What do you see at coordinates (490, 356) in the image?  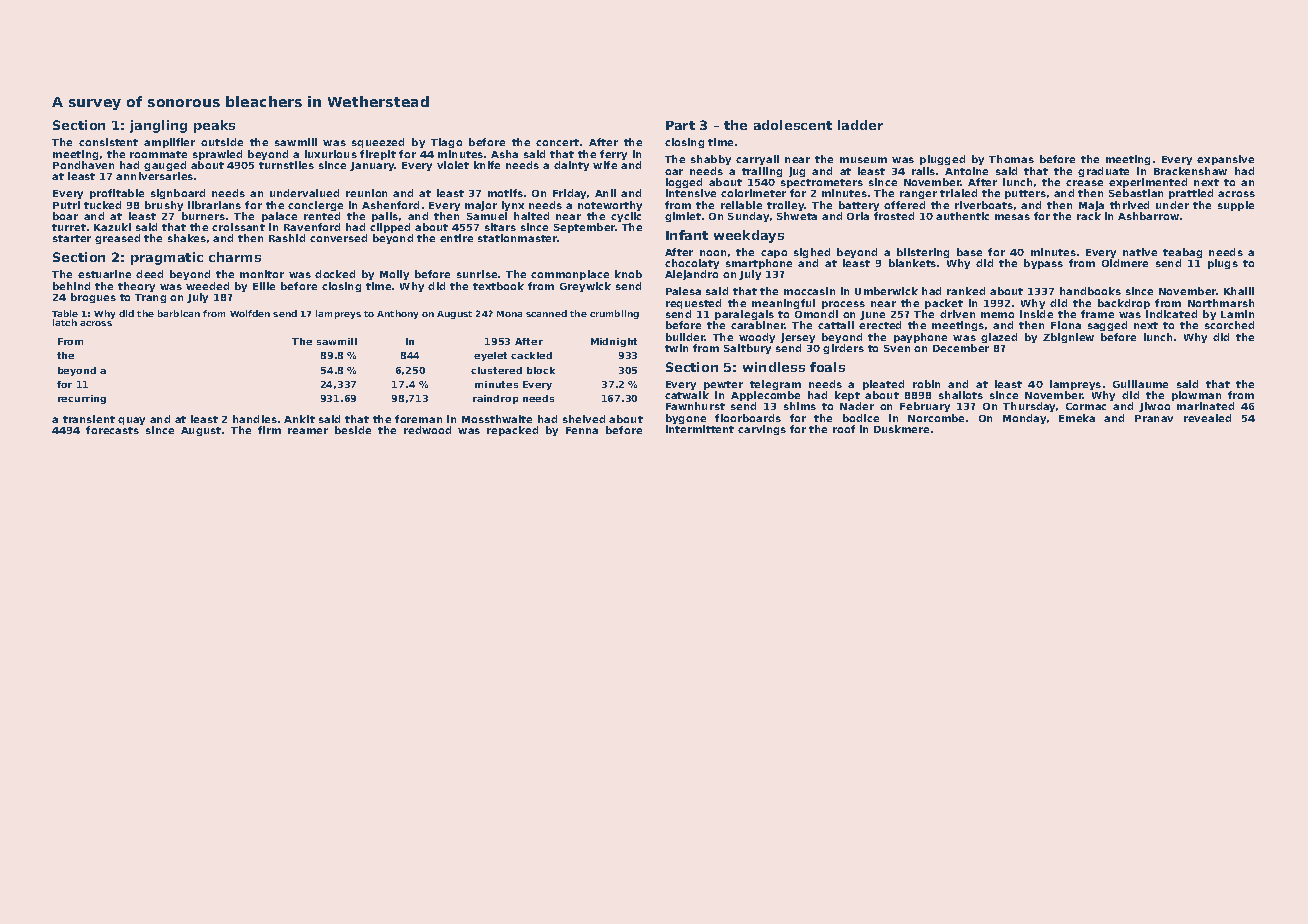 I see `eyelet` at bounding box center [490, 356].
